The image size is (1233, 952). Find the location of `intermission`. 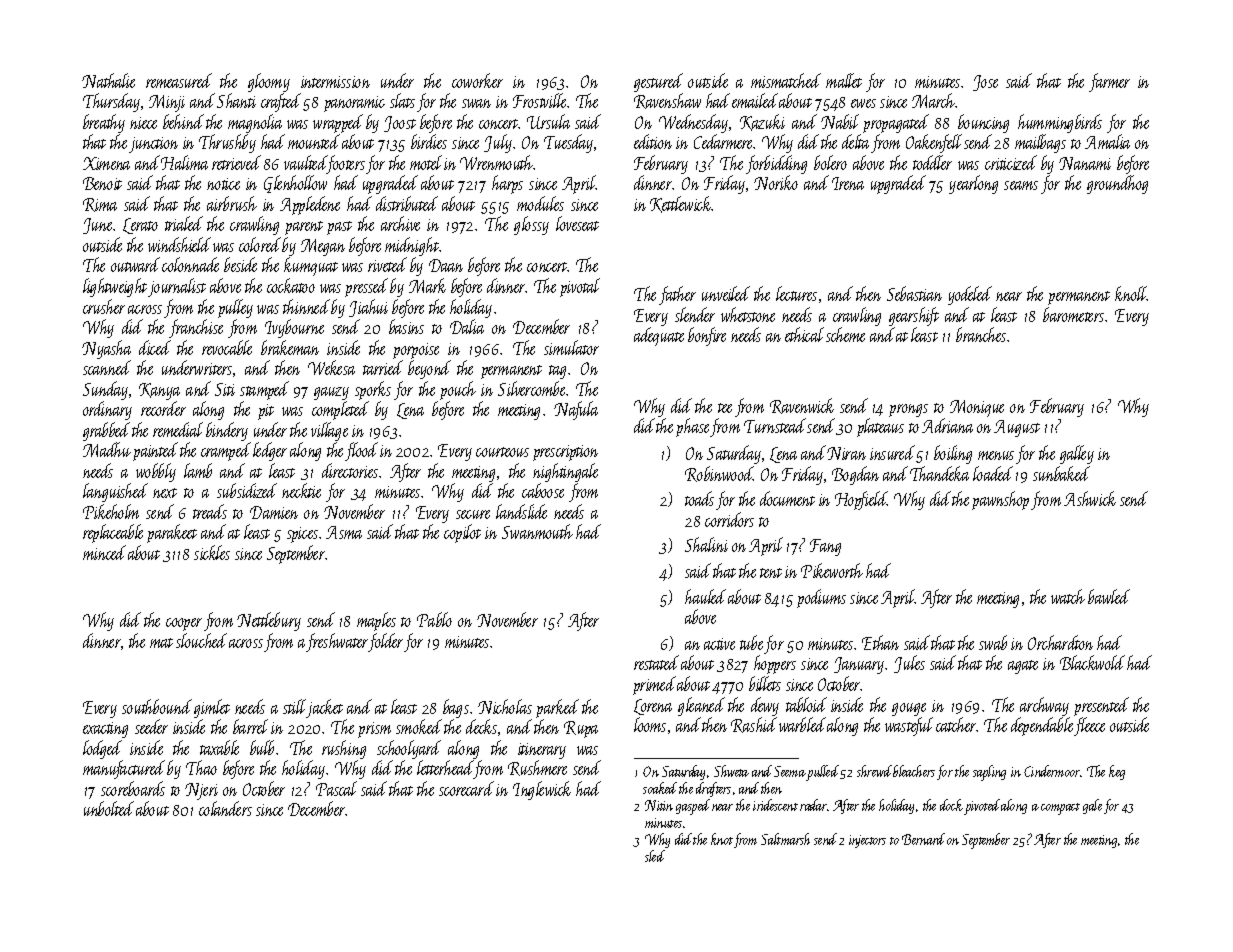

intermission is located at coordinates (335, 82).
